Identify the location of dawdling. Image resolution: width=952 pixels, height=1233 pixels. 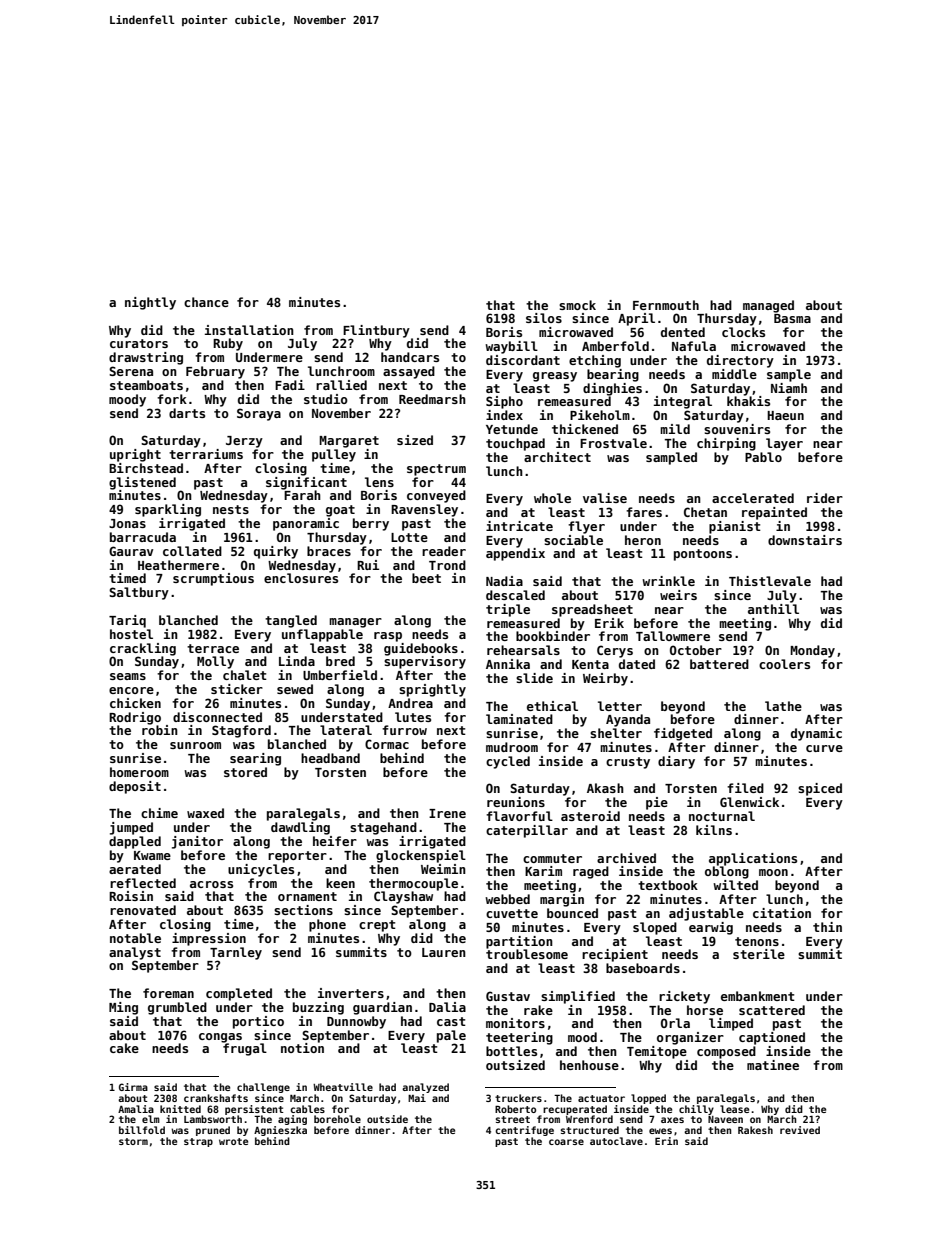
(300, 828).
